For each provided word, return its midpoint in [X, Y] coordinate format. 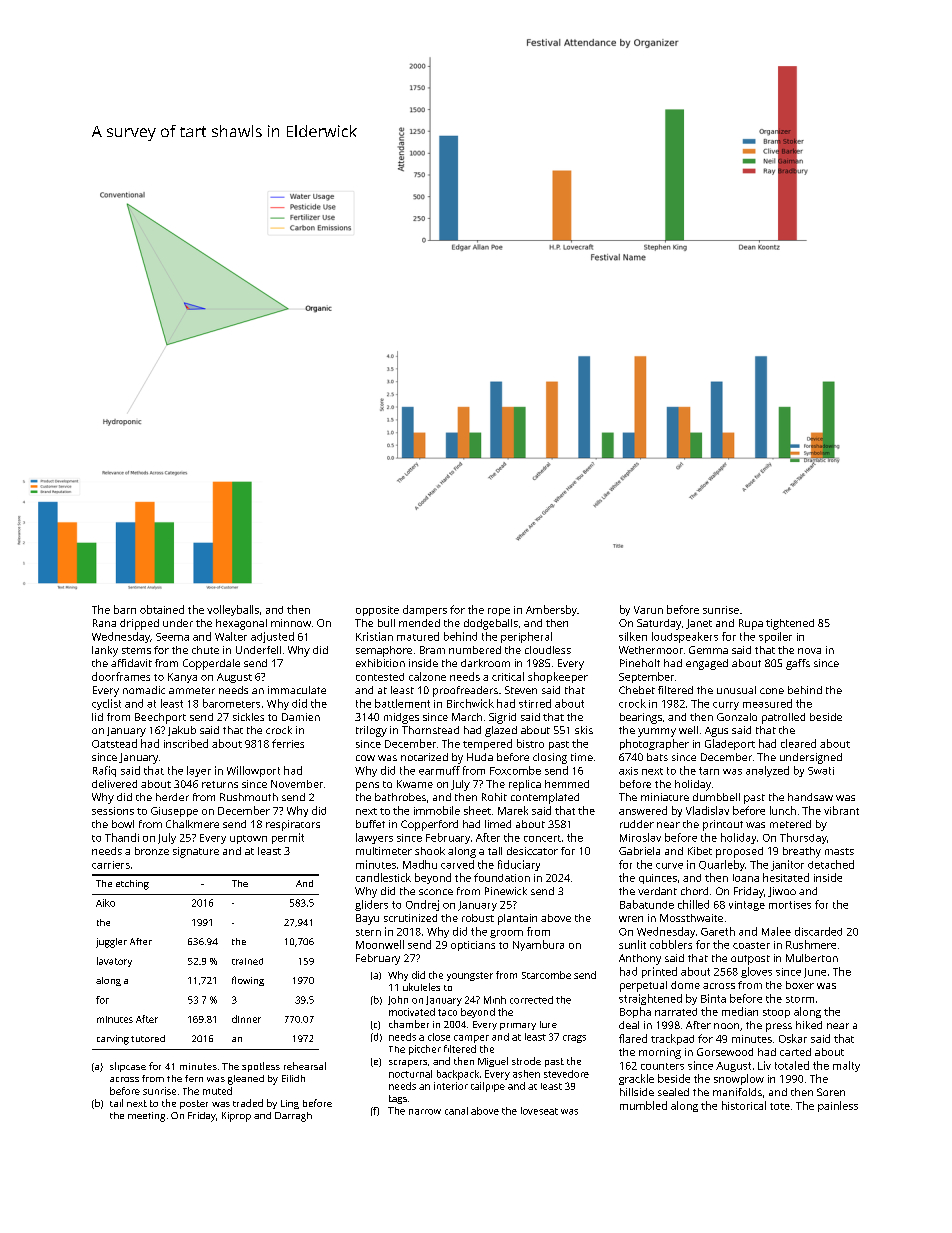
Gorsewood [725, 1052]
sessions [113, 811]
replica [525, 785]
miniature [665, 797]
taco [447, 1012]
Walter [231, 636]
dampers [425, 610]
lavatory [114, 962]
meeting [146, 1117]
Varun [648, 610]
